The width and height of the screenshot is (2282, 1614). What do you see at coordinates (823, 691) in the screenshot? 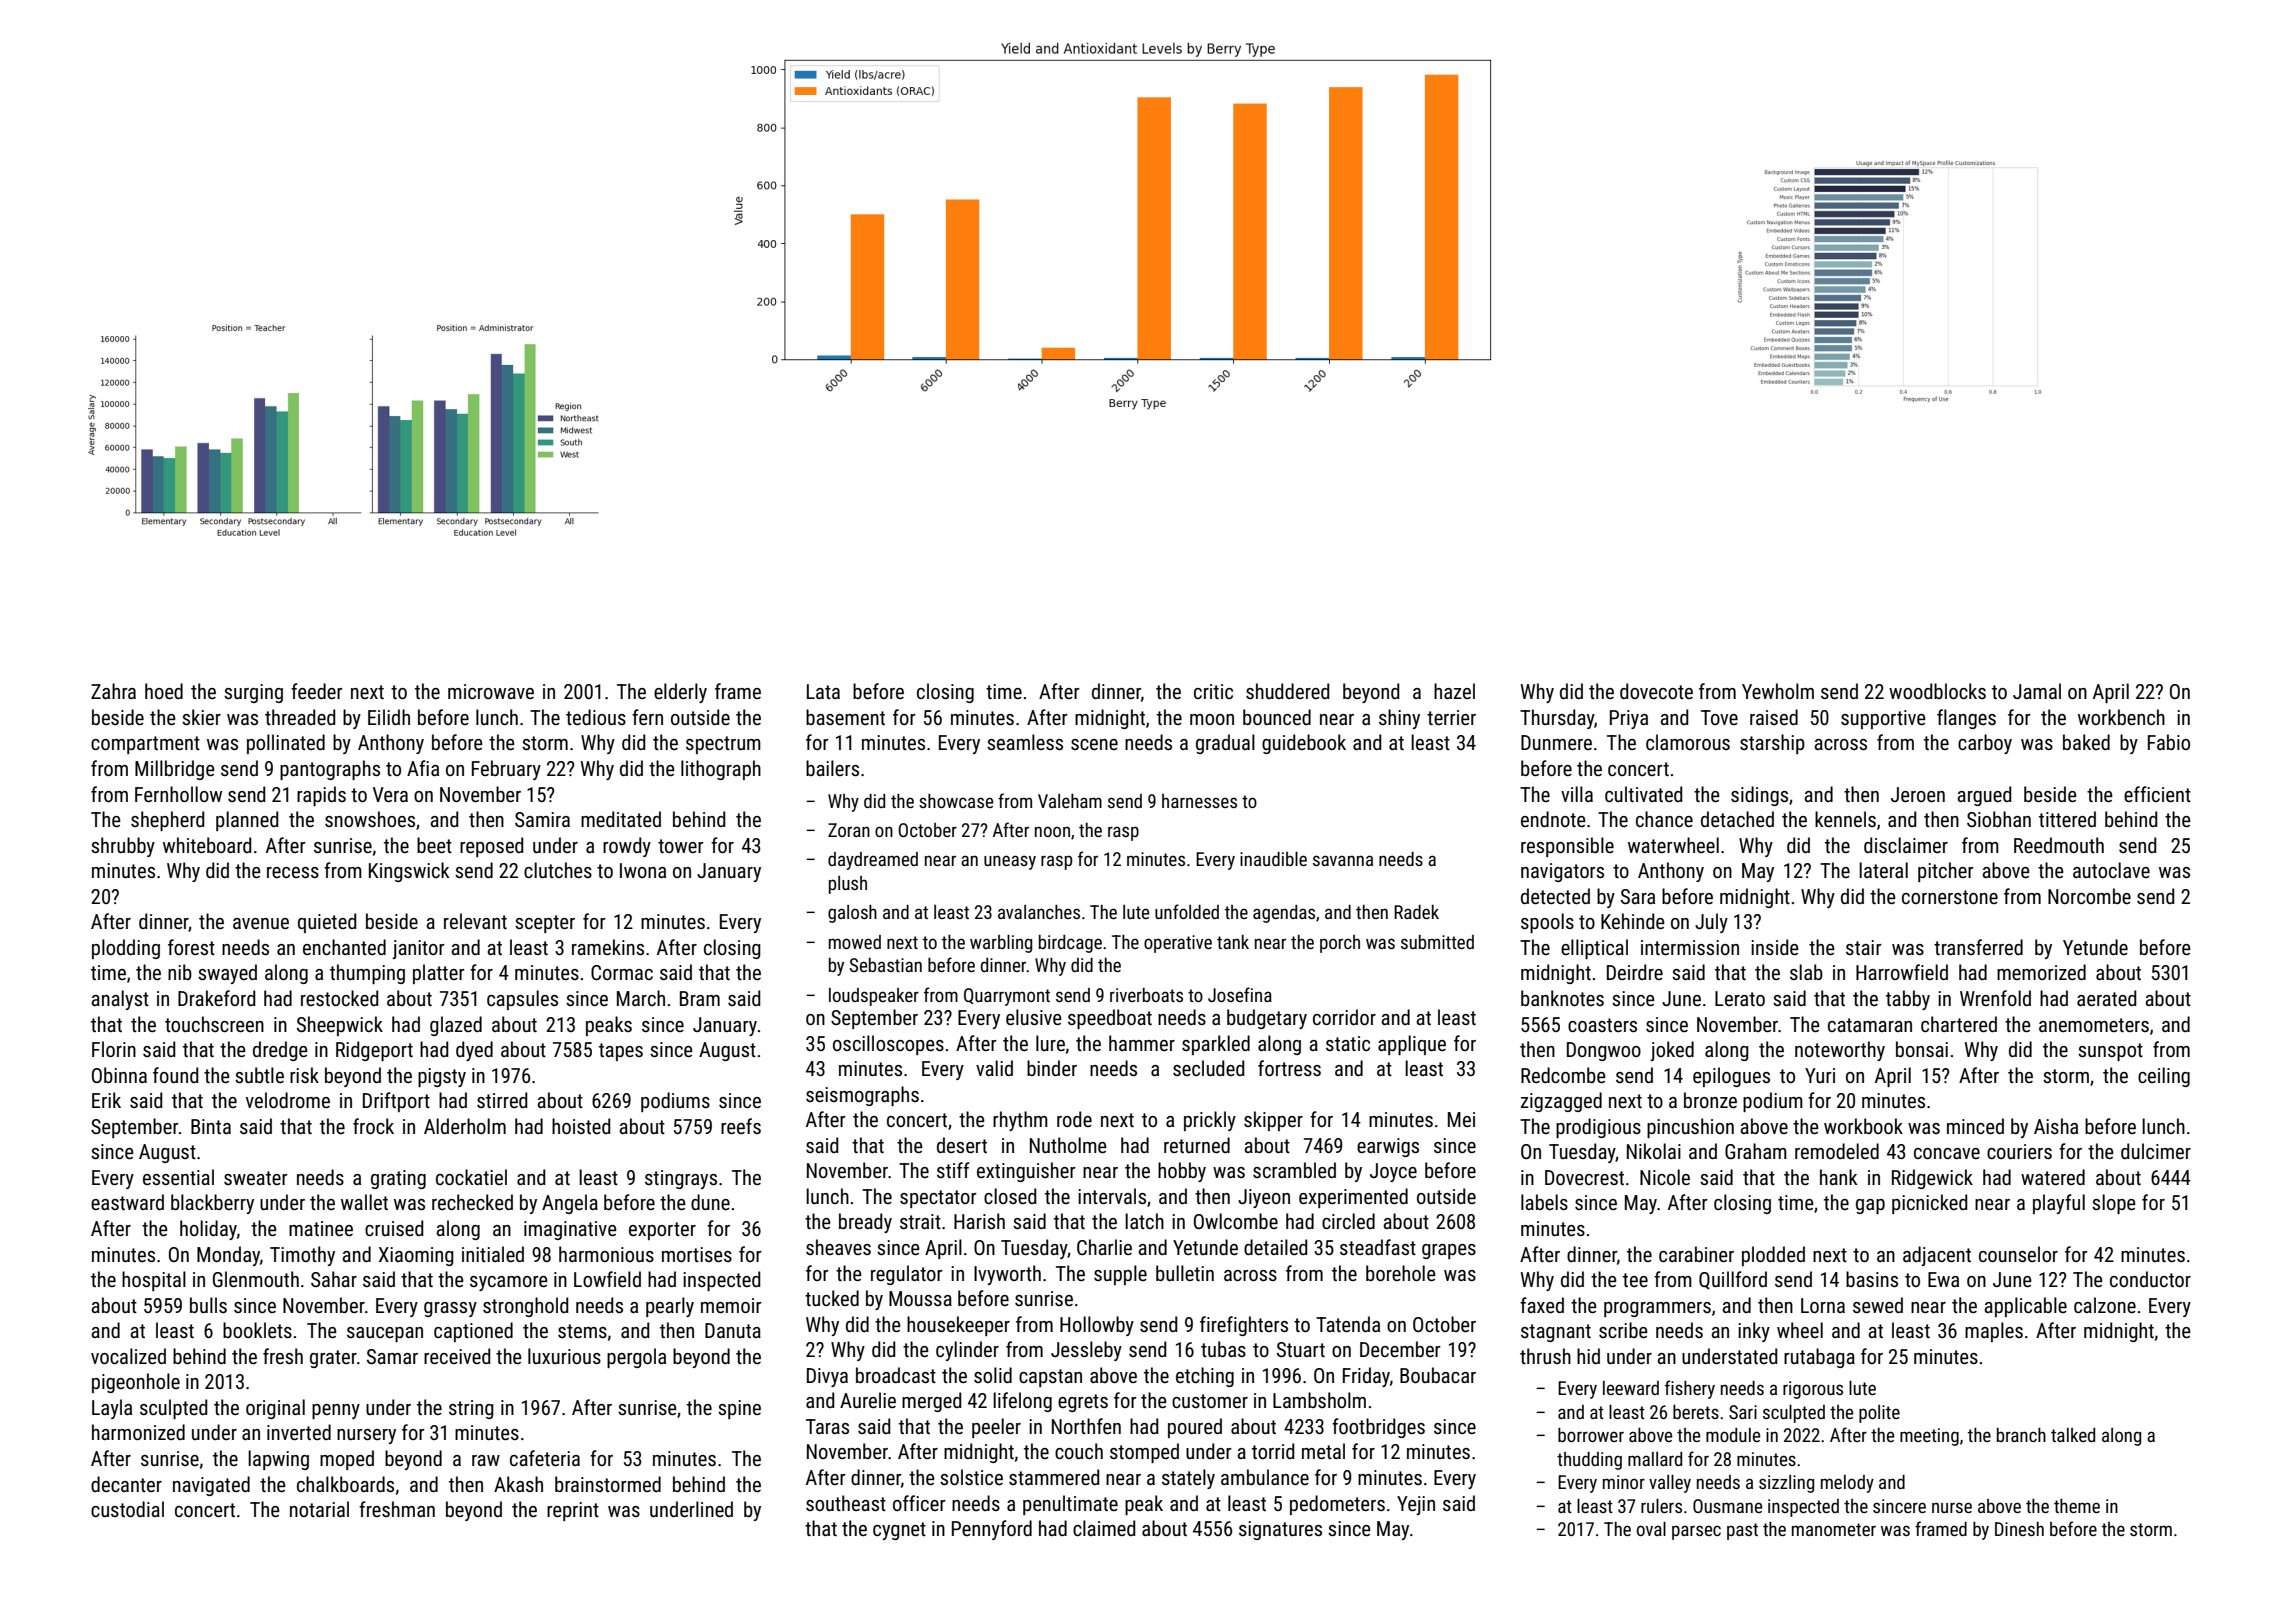
I see `Lata` at bounding box center [823, 691].
